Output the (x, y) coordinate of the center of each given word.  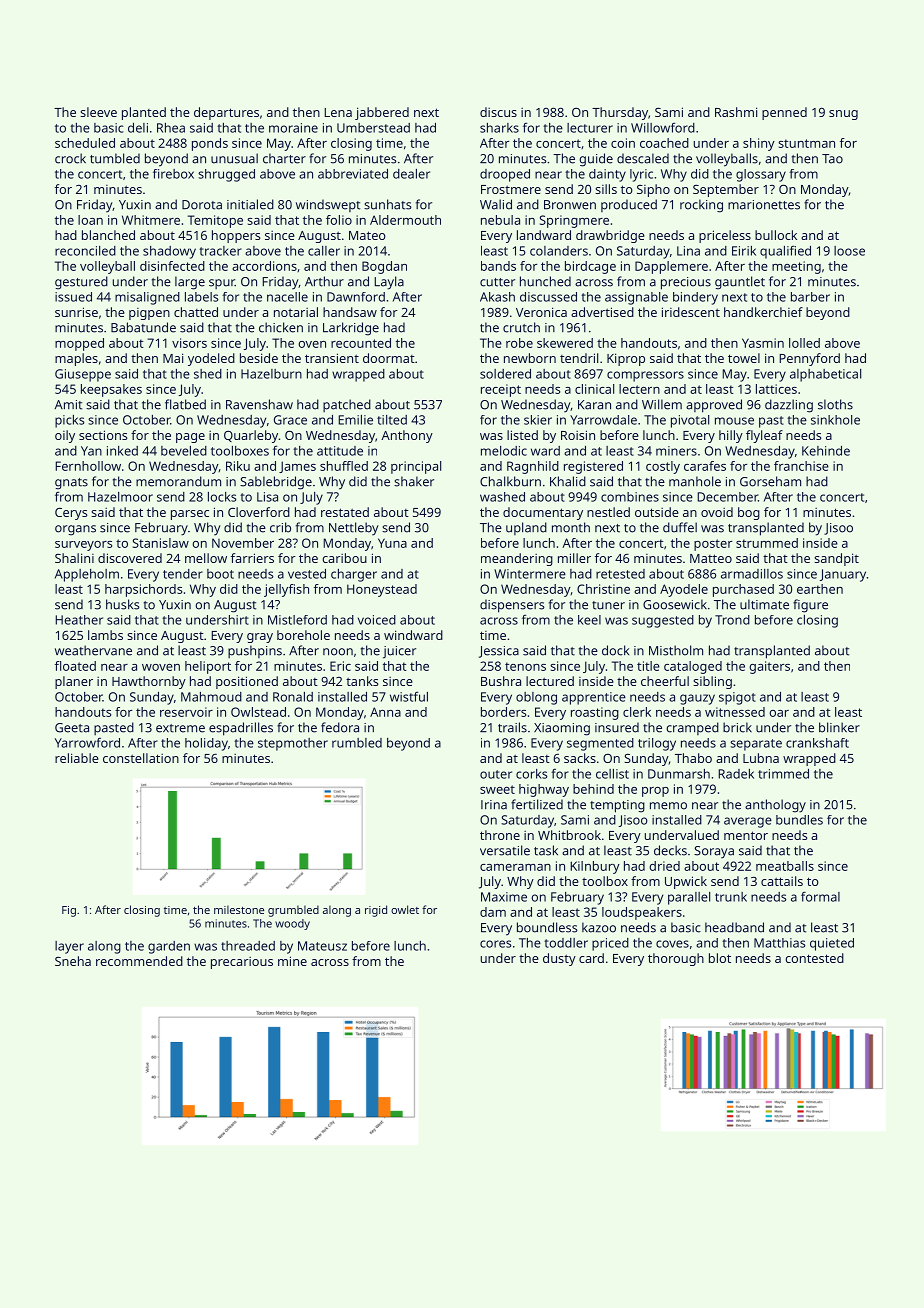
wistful (409, 696)
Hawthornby (149, 682)
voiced (377, 620)
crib (280, 527)
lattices (776, 389)
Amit (68, 405)
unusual (234, 158)
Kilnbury (595, 867)
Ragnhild (533, 467)
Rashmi (736, 112)
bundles (799, 820)
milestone (239, 909)
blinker (839, 727)
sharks (499, 128)
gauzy (697, 699)
